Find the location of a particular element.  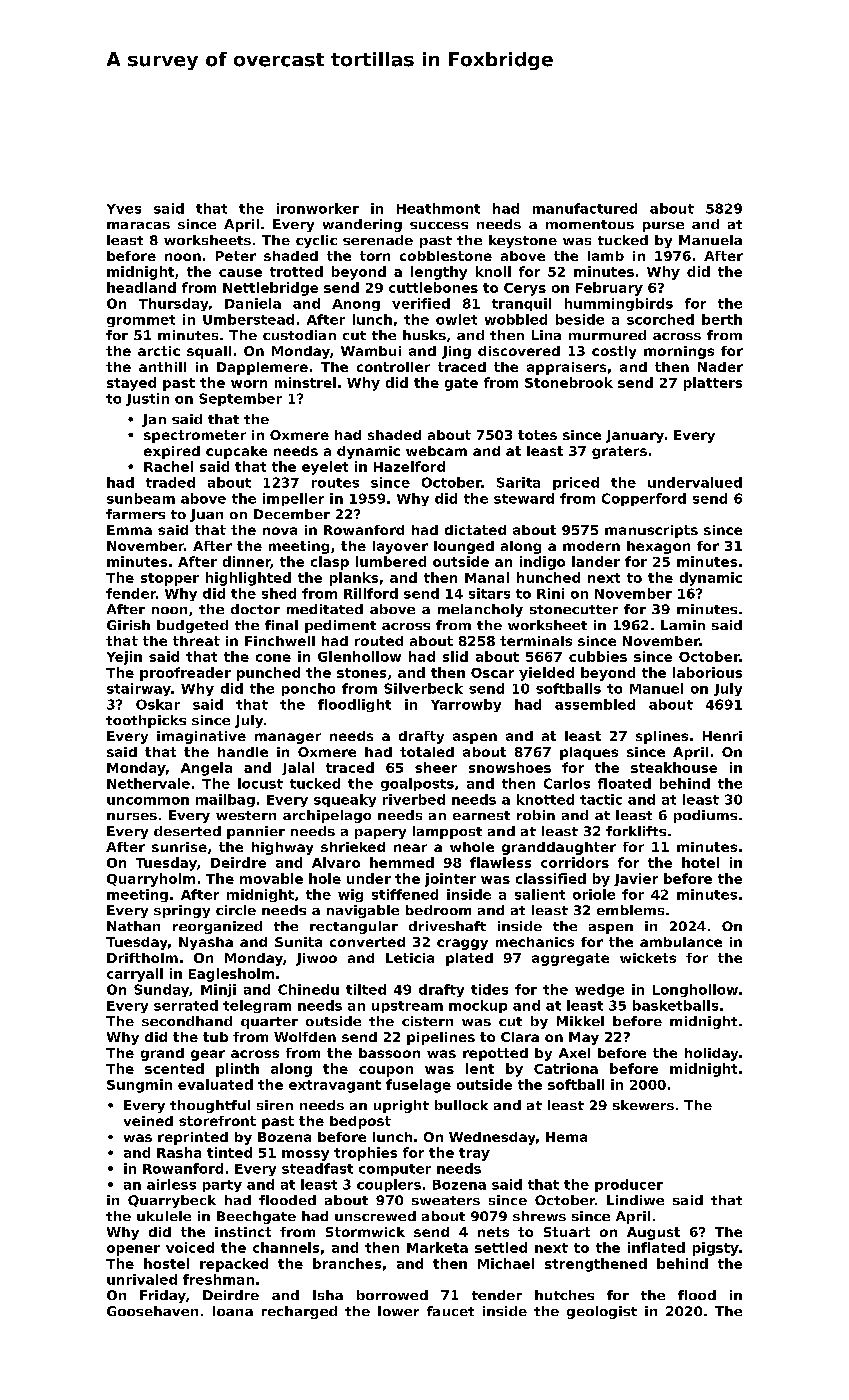

laborious is located at coordinates (707, 672).
